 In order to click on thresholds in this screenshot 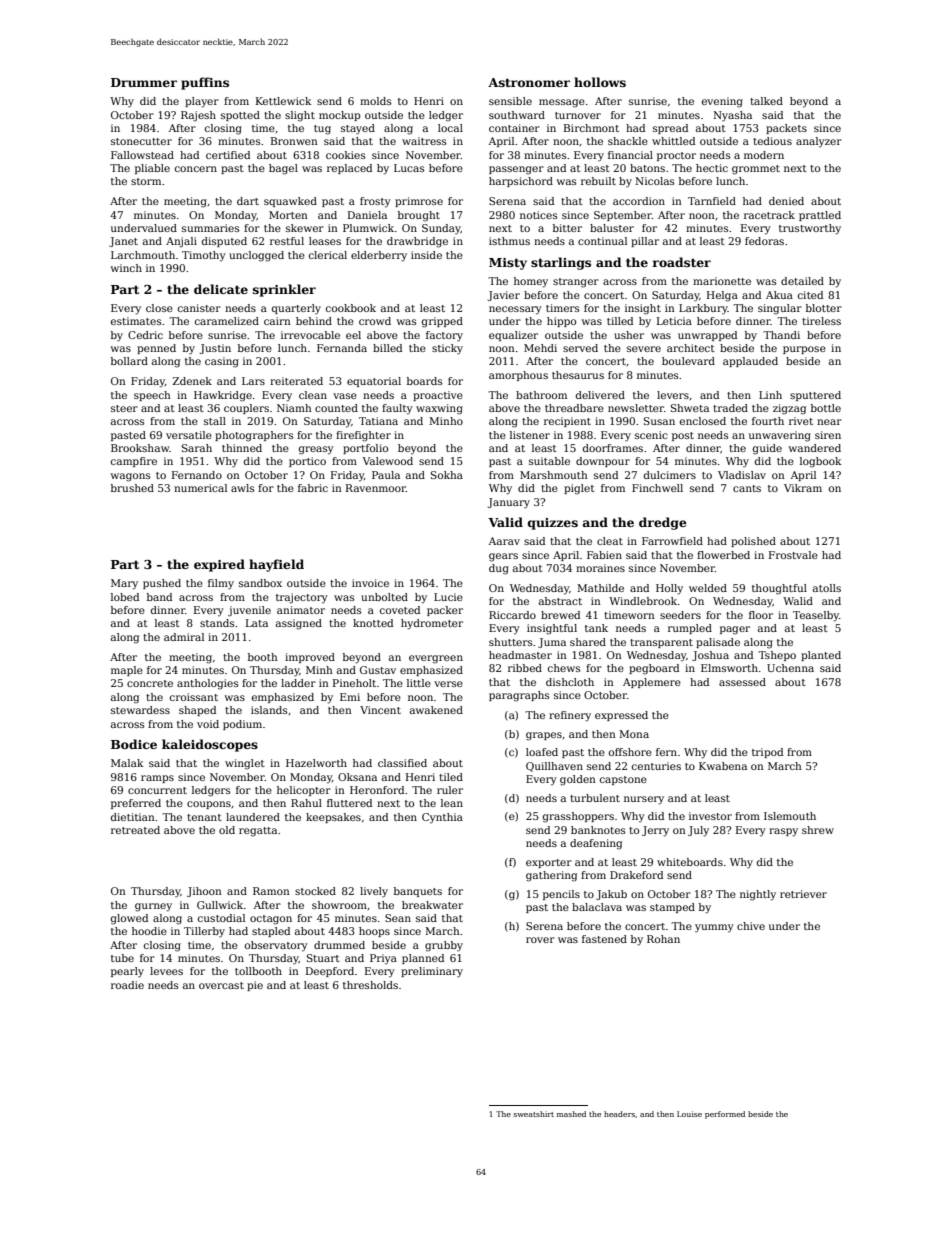, I will do `click(370, 985)`.
